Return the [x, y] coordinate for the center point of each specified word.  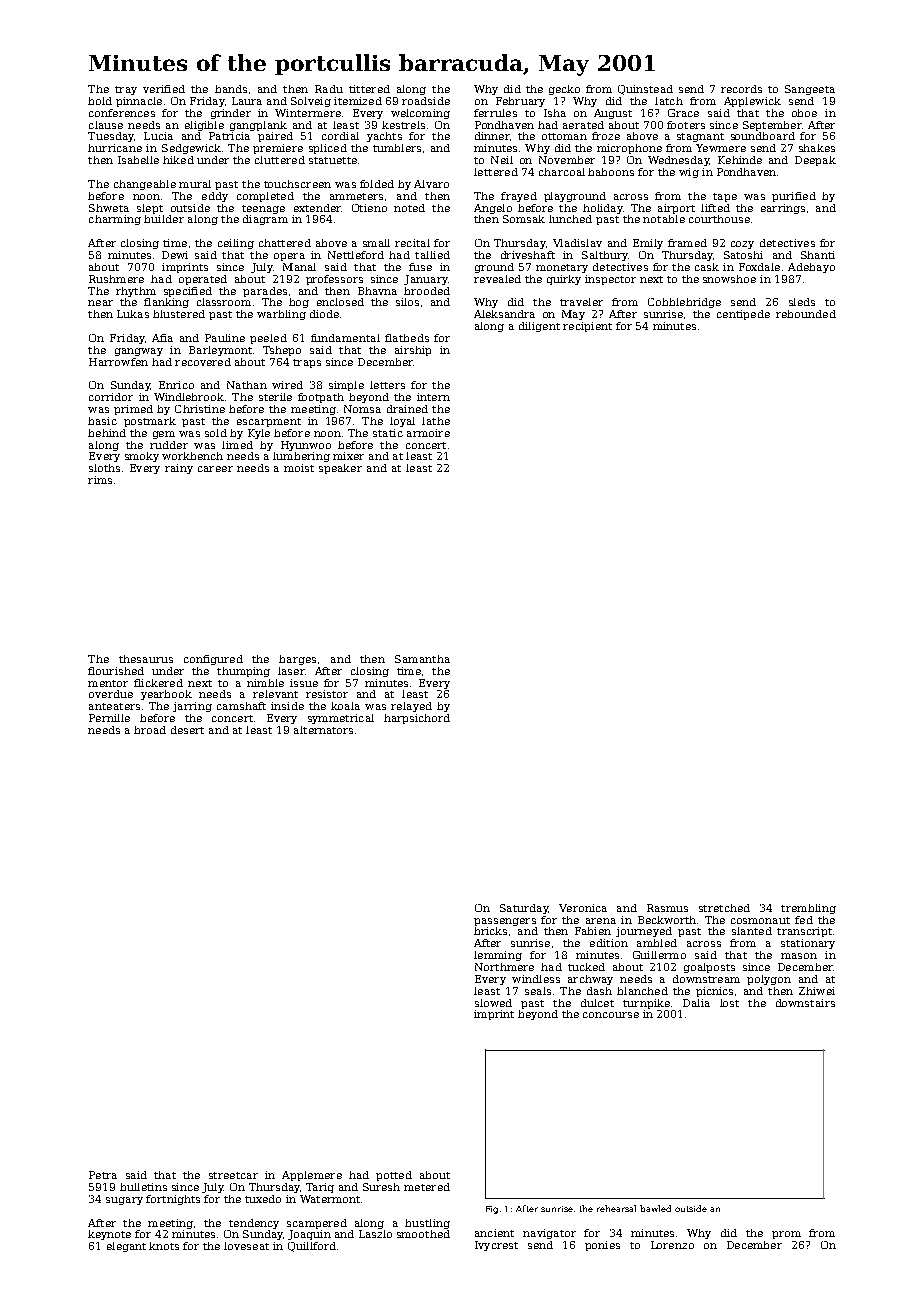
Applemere [312, 1176]
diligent [539, 327]
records [741, 89]
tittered [369, 89]
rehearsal [616, 1208]
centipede [743, 315]
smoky [142, 457]
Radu [329, 89]
